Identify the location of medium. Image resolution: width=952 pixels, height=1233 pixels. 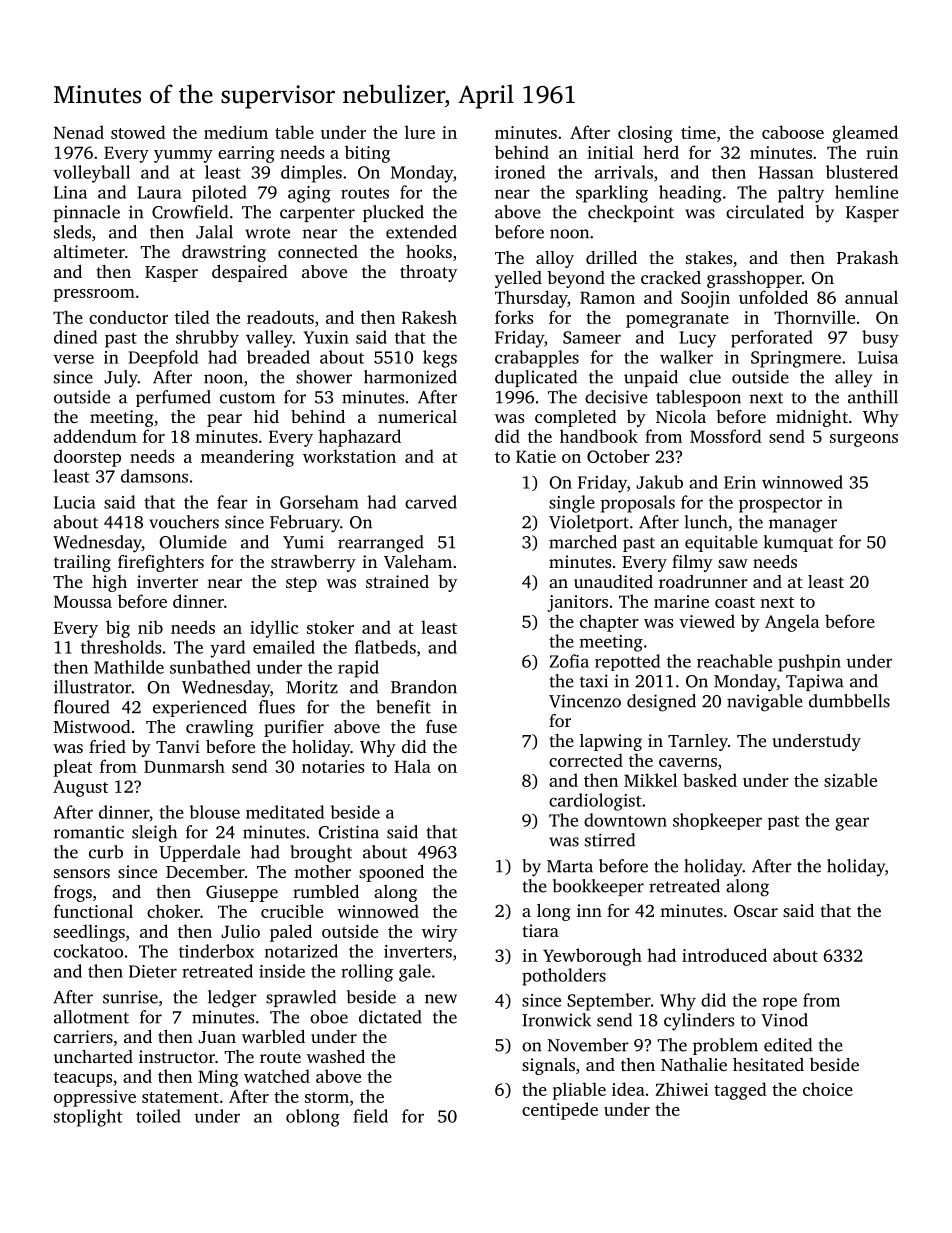
(236, 132).
